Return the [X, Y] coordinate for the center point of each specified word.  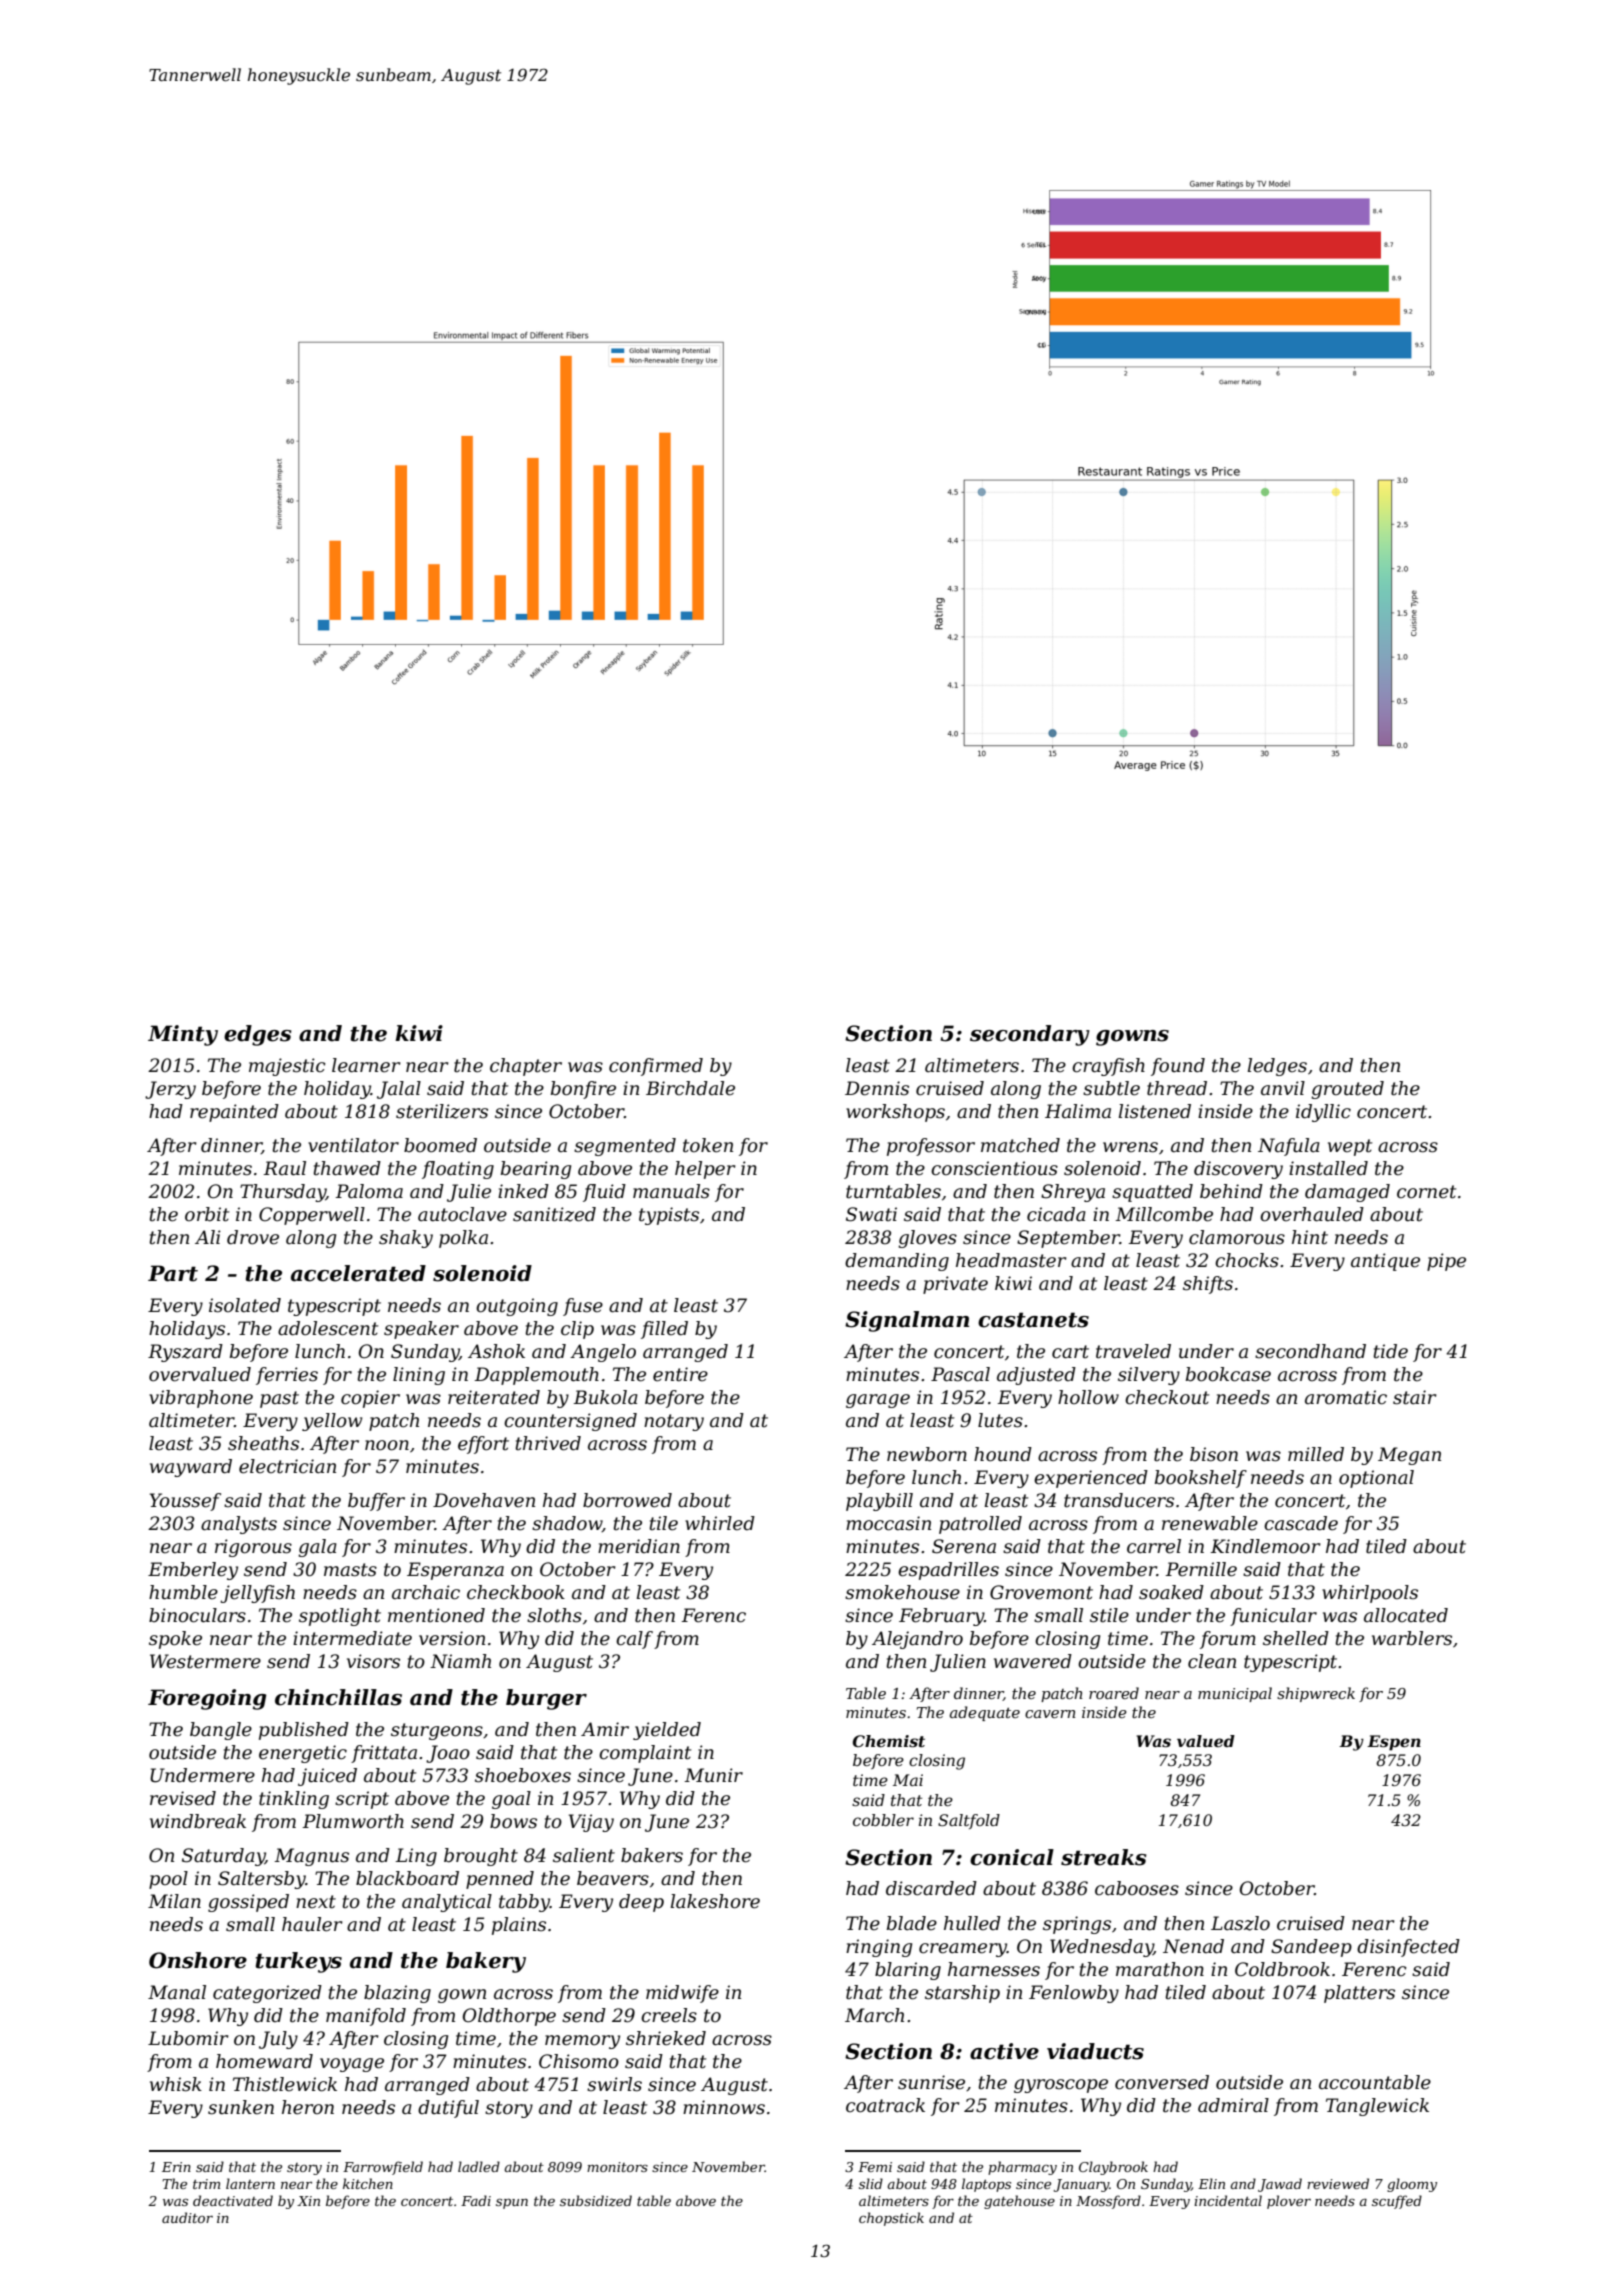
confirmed [656, 1067]
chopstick [891, 2219]
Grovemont [1041, 1592]
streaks [1104, 1857]
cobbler [883, 1820]
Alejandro [917, 1640]
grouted [1347, 1090]
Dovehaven [484, 1500]
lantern [250, 2183]
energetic [303, 1754]
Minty [183, 1035]
